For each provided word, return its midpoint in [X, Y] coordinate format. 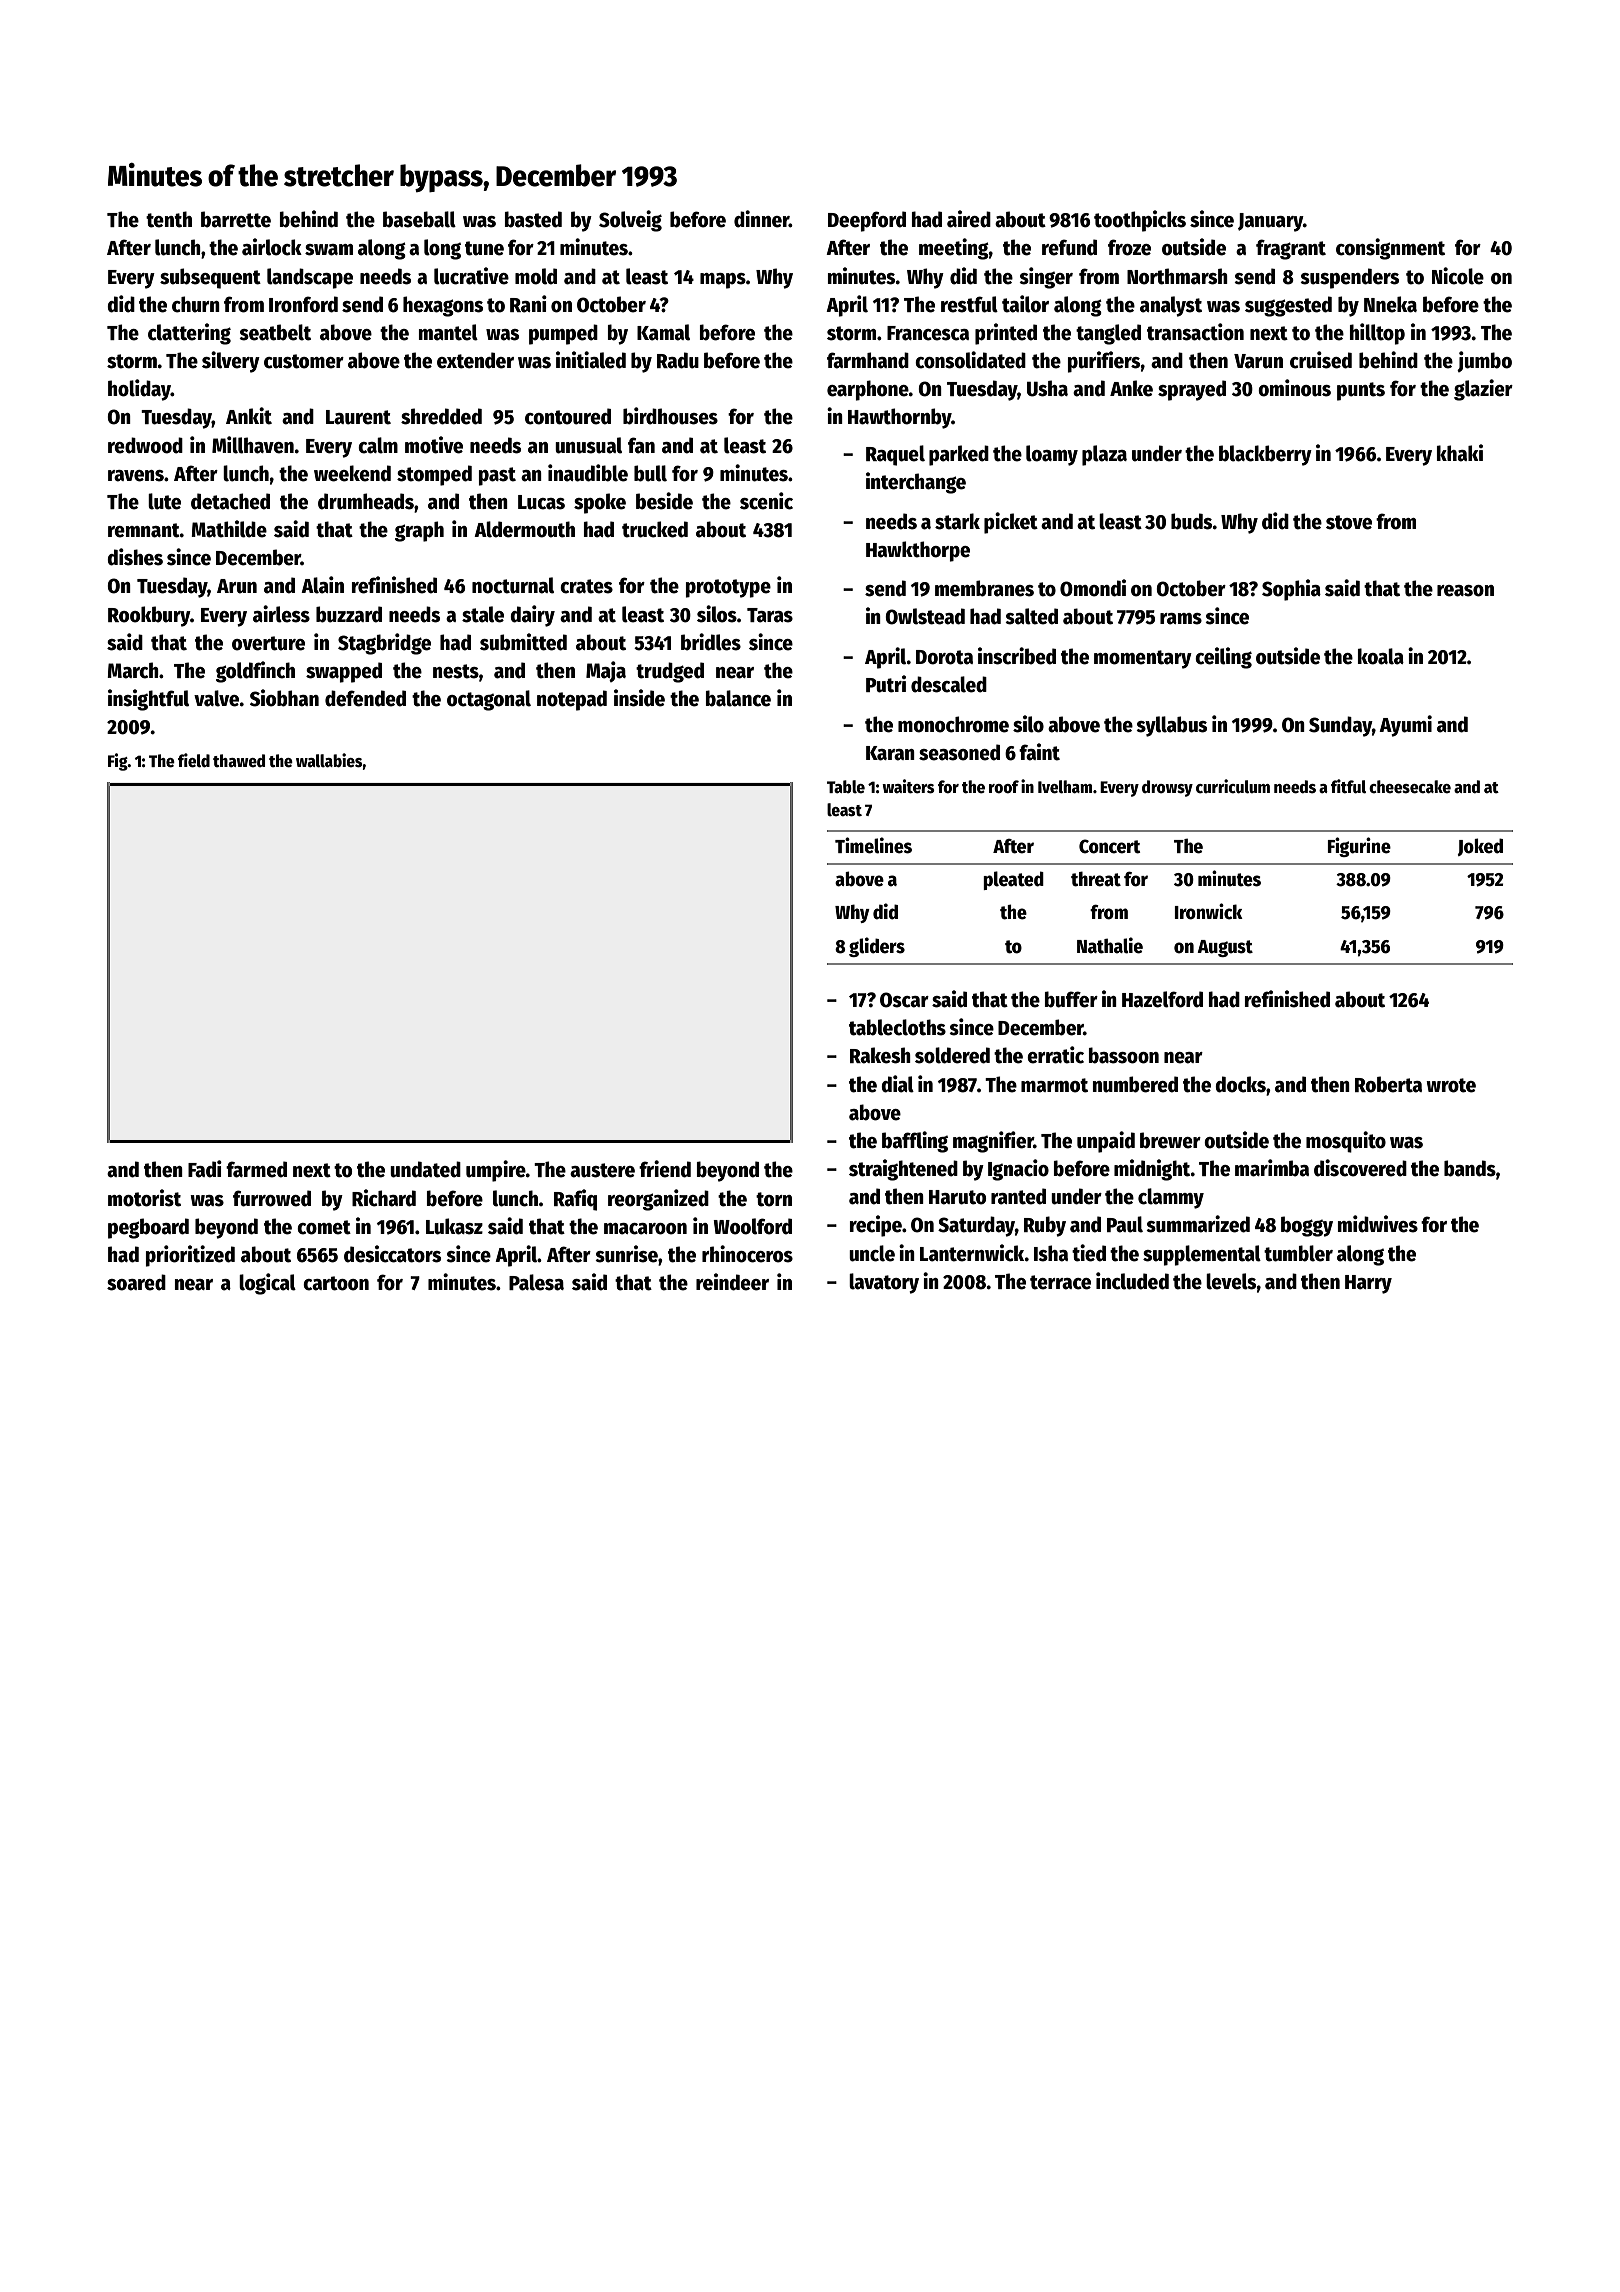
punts [1361, 391]
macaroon [645, 1229]
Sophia [1291, 590]
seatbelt [275, 332]
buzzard [349, 614]
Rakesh [880, 1055]
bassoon [1124, 1055]
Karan [890, 753]
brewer [1170, 1140]
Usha [1047, 388]
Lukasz [454, 1226]
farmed [256, 1169]
